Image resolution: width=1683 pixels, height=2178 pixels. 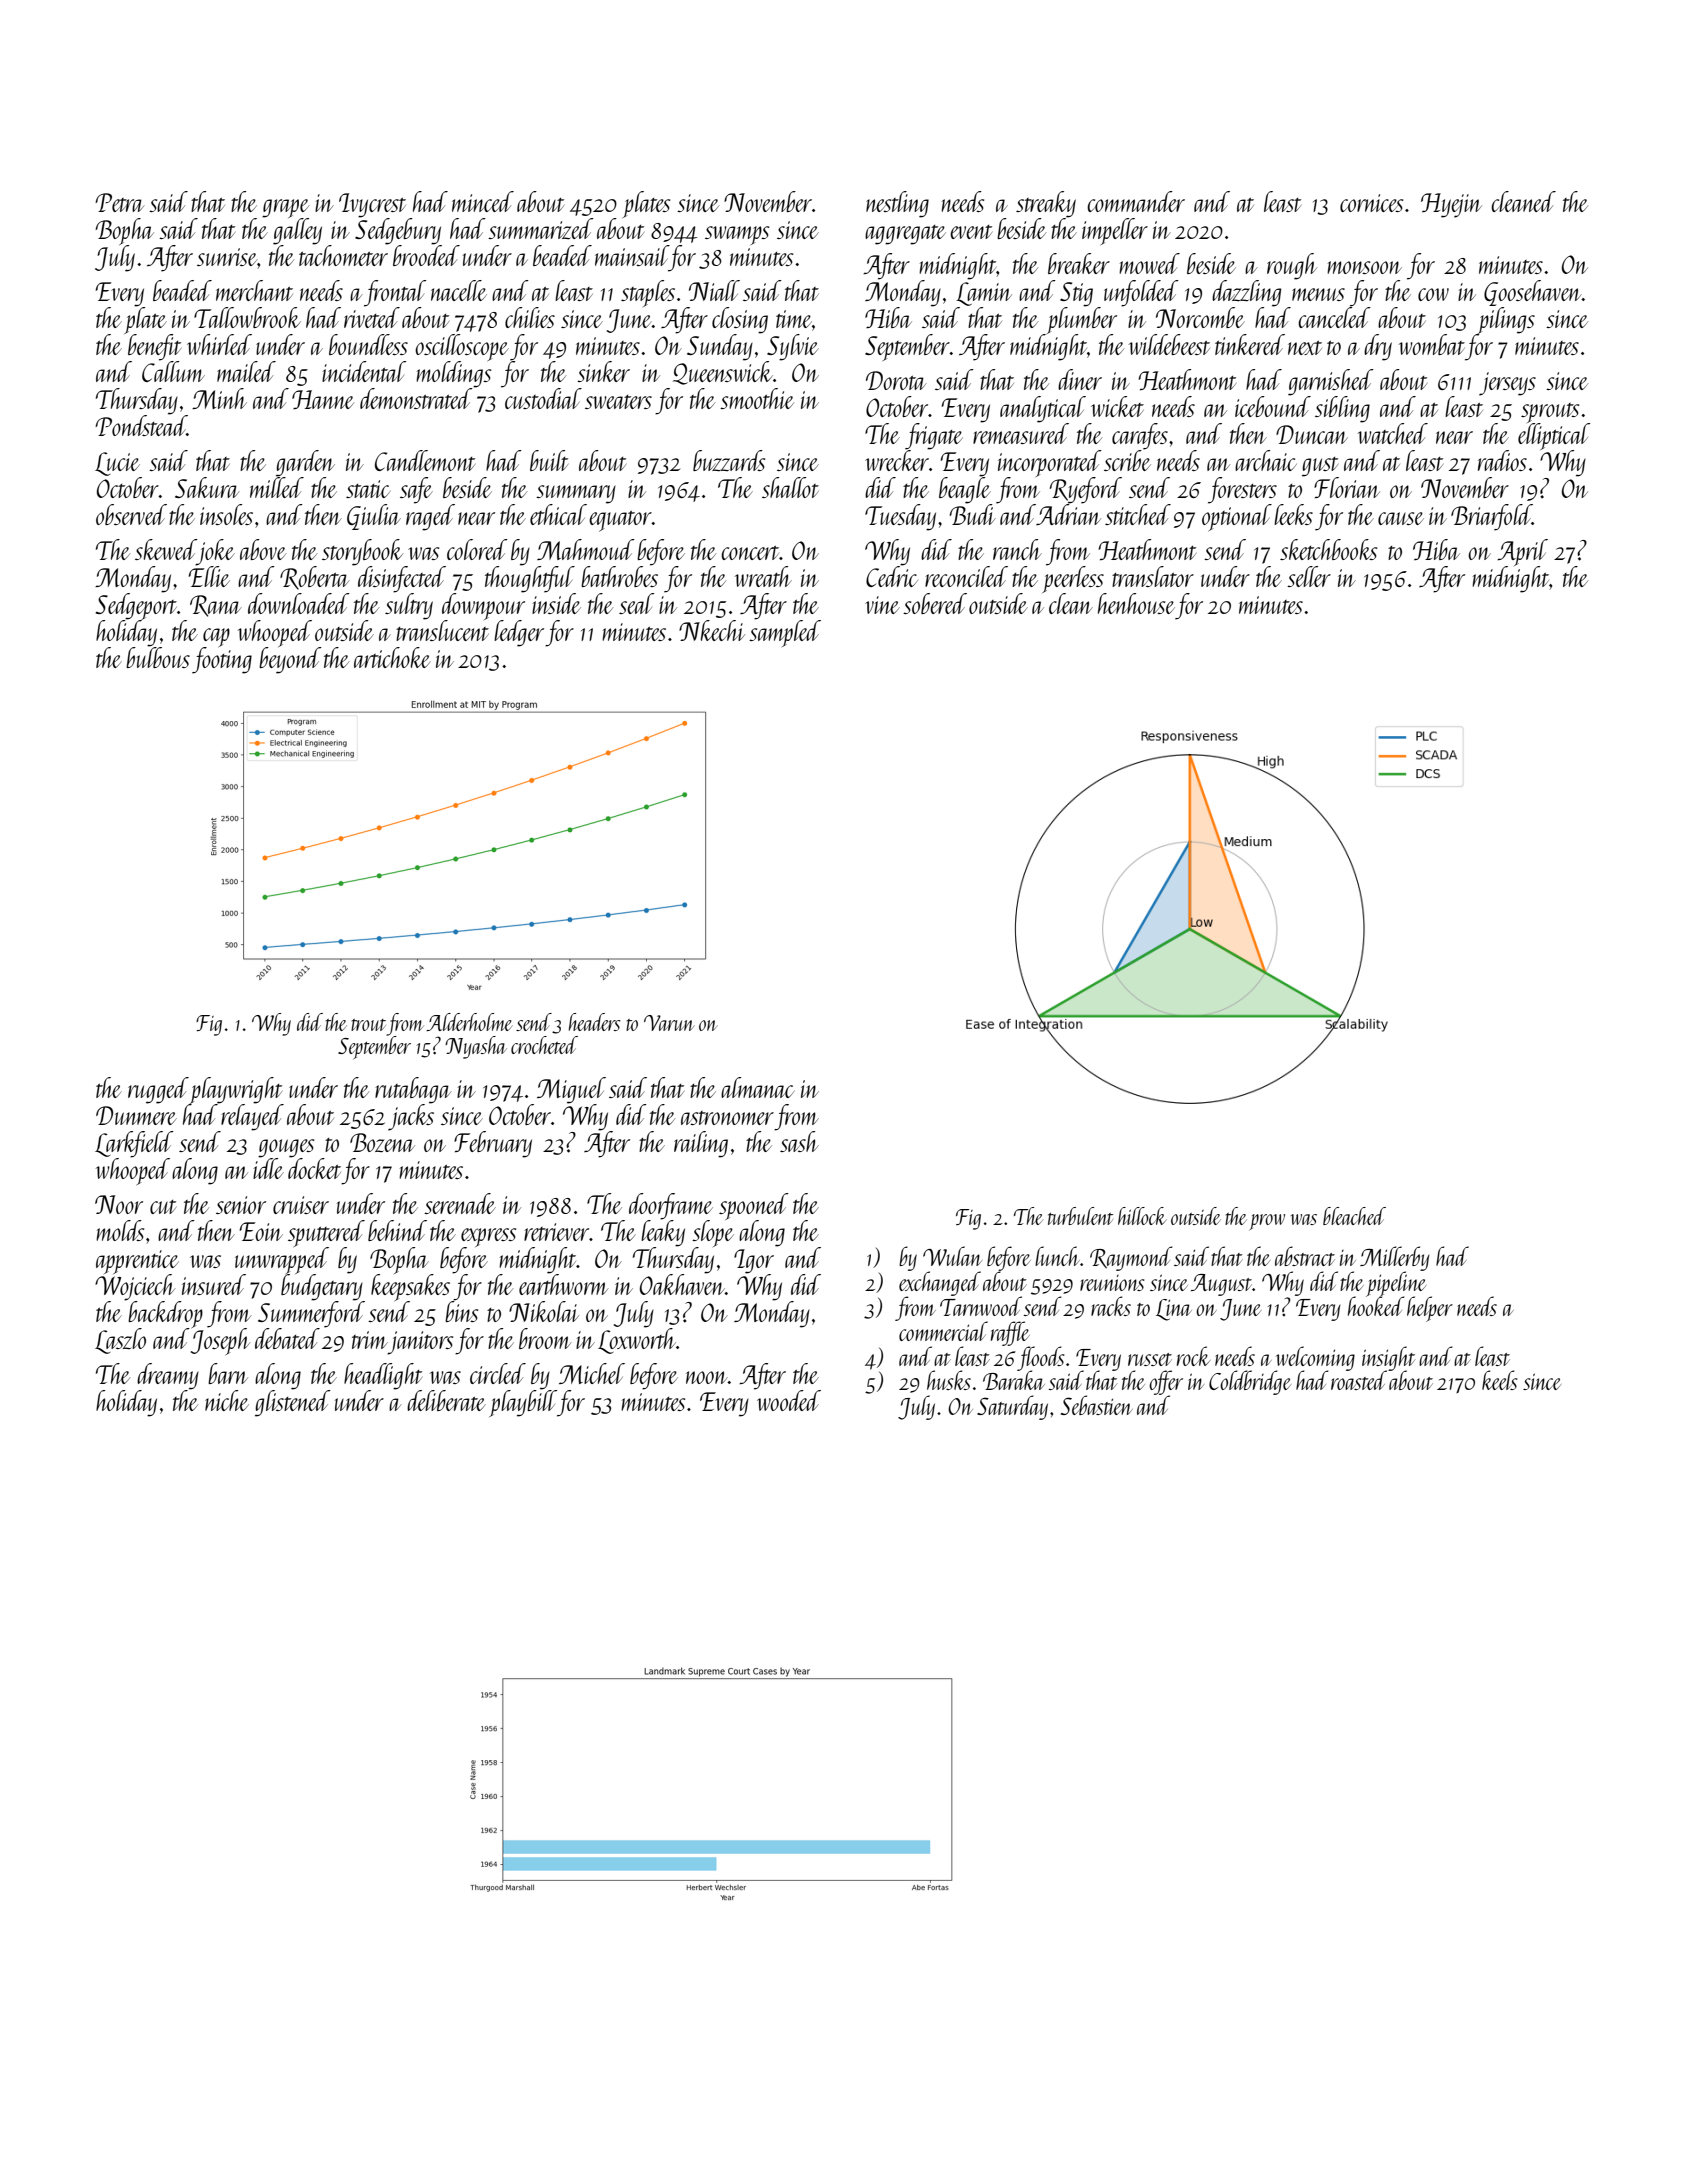 I want to click on almanac, so click(x=757, y=1087).
